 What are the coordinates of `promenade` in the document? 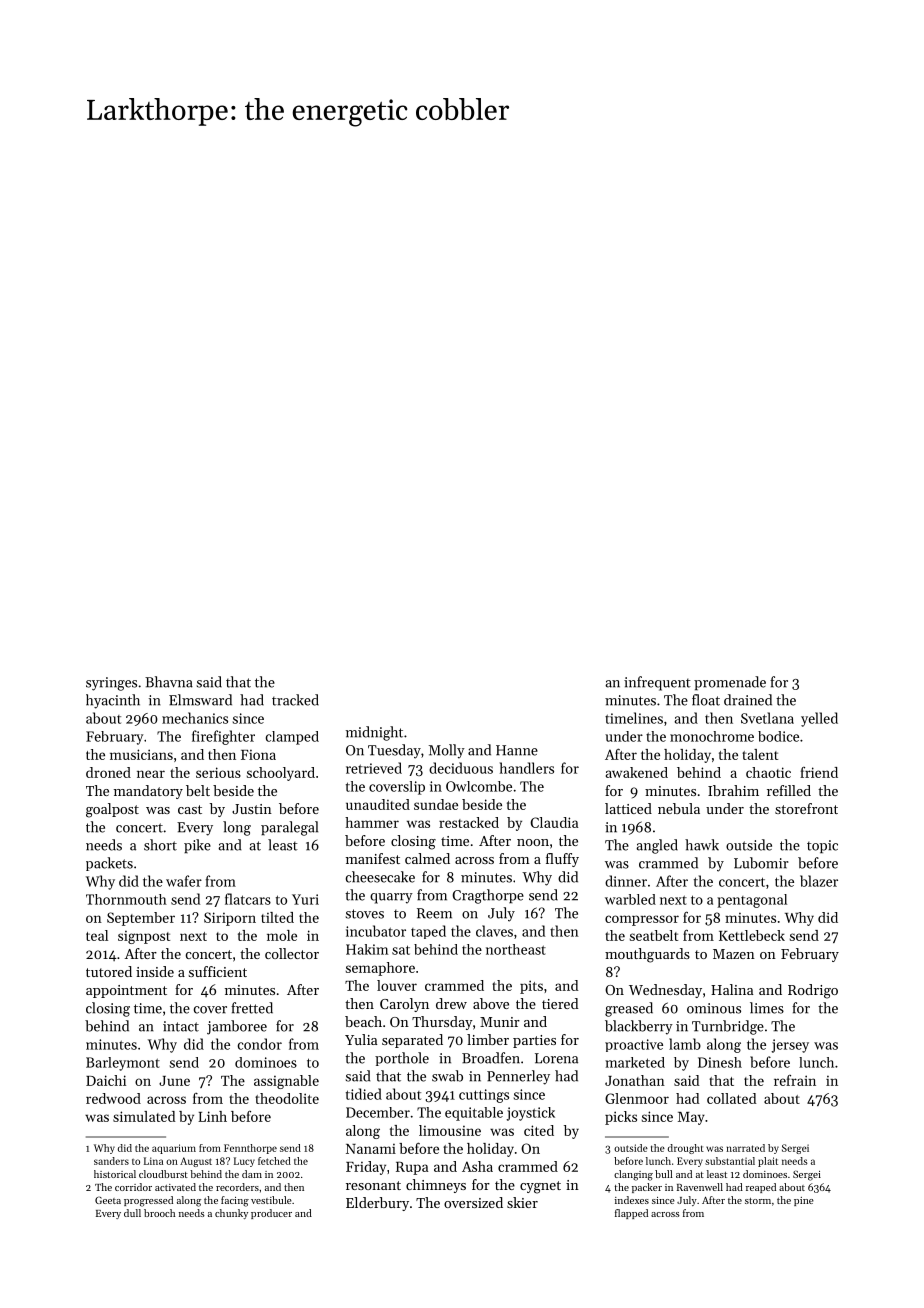 It's located at (730, 683).
